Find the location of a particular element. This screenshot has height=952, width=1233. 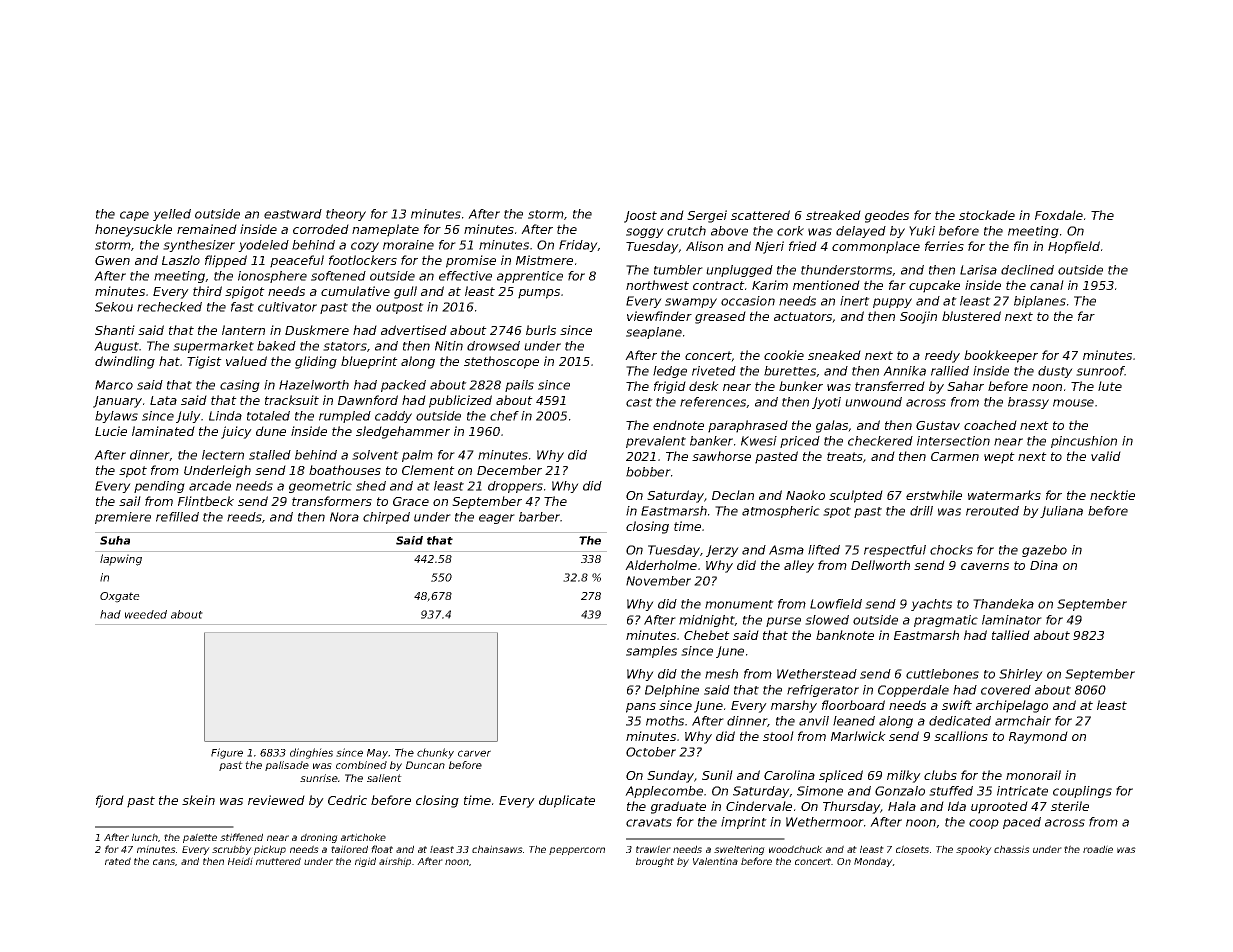

Soojin is located at coordinates (918, 317).
